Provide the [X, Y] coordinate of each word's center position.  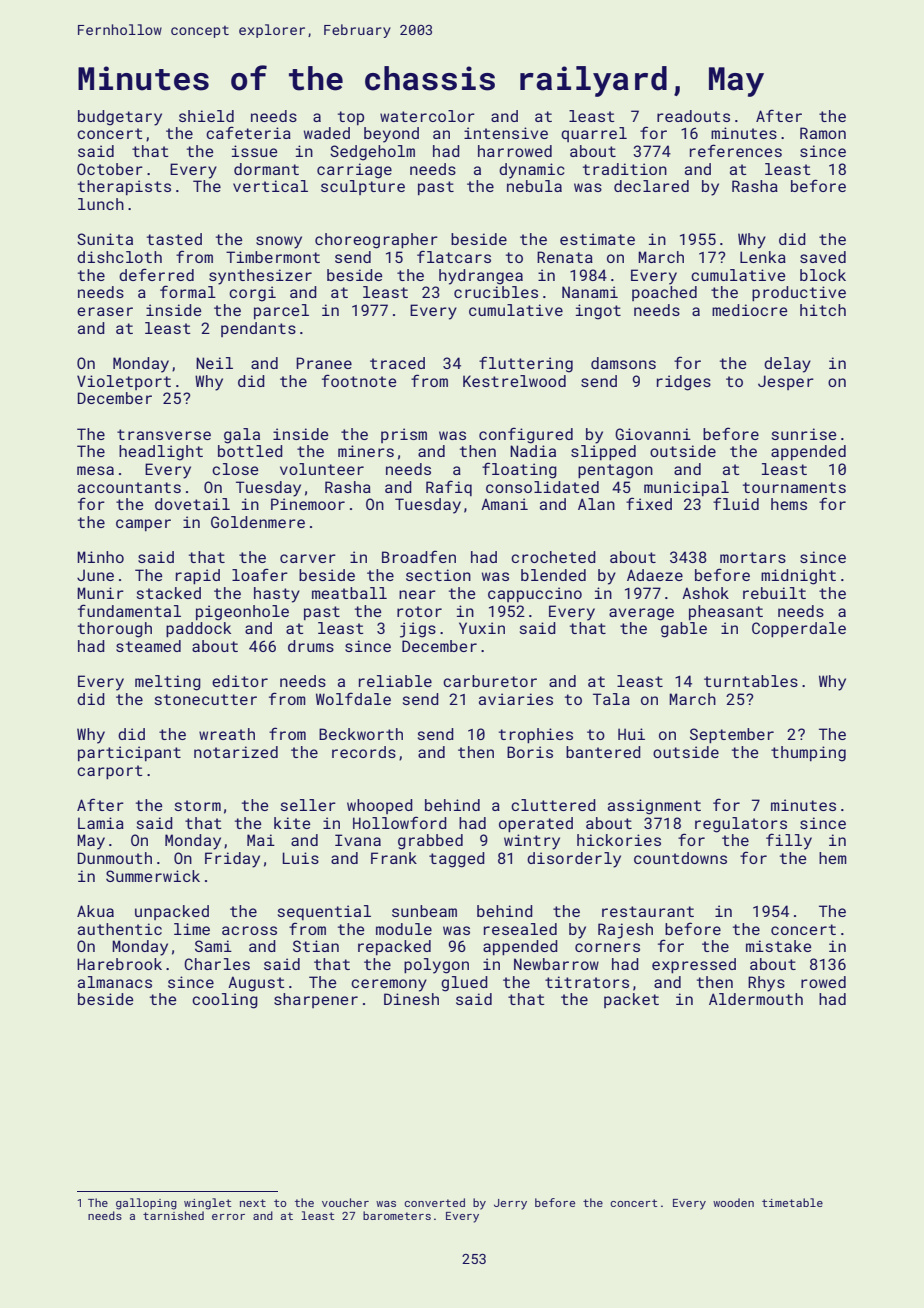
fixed [649, 503]
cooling [225, 1001]
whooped [380, 806]
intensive [506, 133]
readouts [693, 116]
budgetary [120, 118]
